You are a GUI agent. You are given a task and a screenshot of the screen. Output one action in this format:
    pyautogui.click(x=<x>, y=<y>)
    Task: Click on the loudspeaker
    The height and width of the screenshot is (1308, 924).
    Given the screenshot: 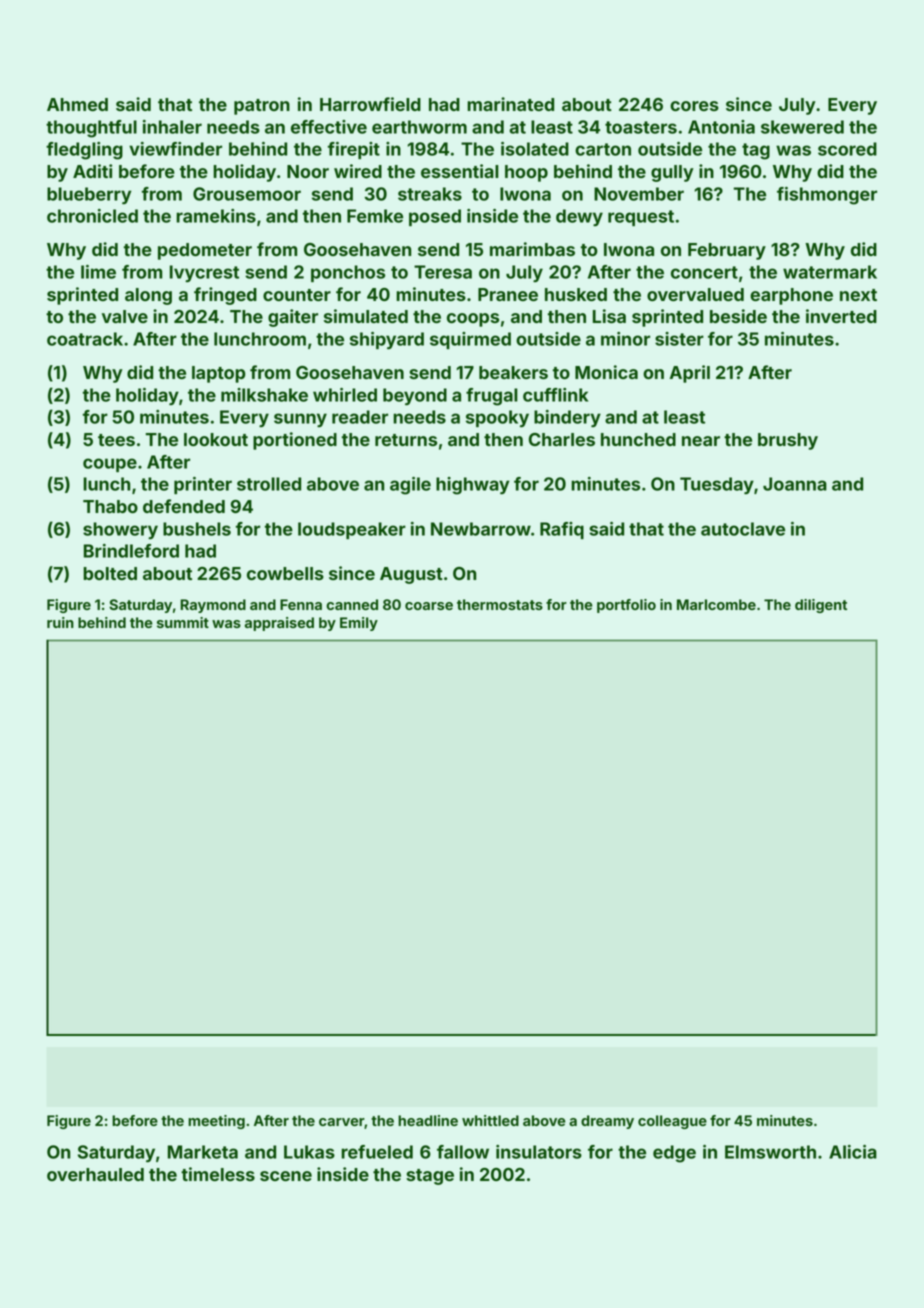 What is the action you would take?
    pyautogui.click(x=352, y=530)
